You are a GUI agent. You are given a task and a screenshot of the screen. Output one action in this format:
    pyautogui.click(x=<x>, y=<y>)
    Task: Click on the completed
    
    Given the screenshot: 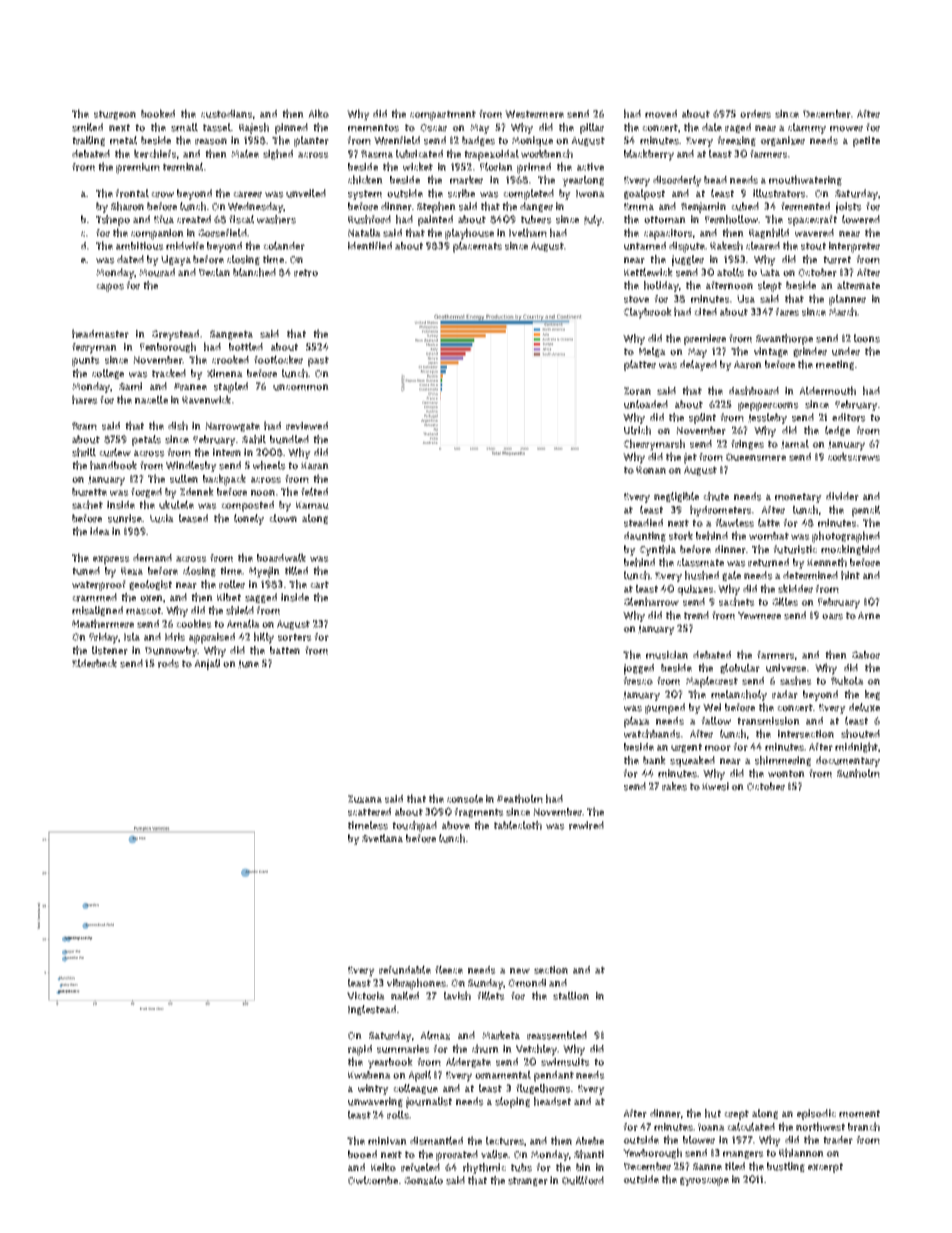 What is the action you would take?
    pyautogui.click(x=528, y=194)
